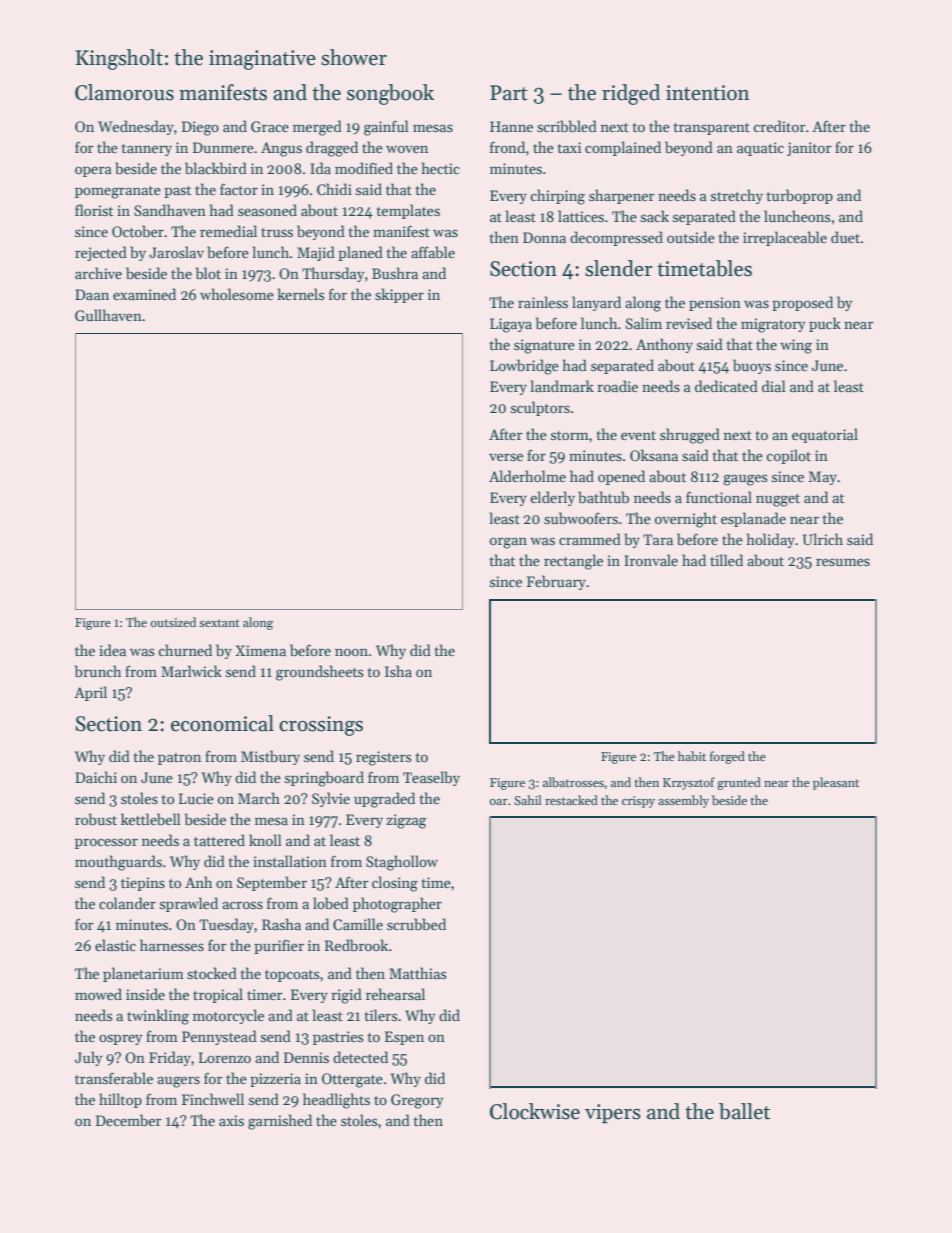 The image size is (952, 1233). I want to click on rainless, so click(543, 302).
